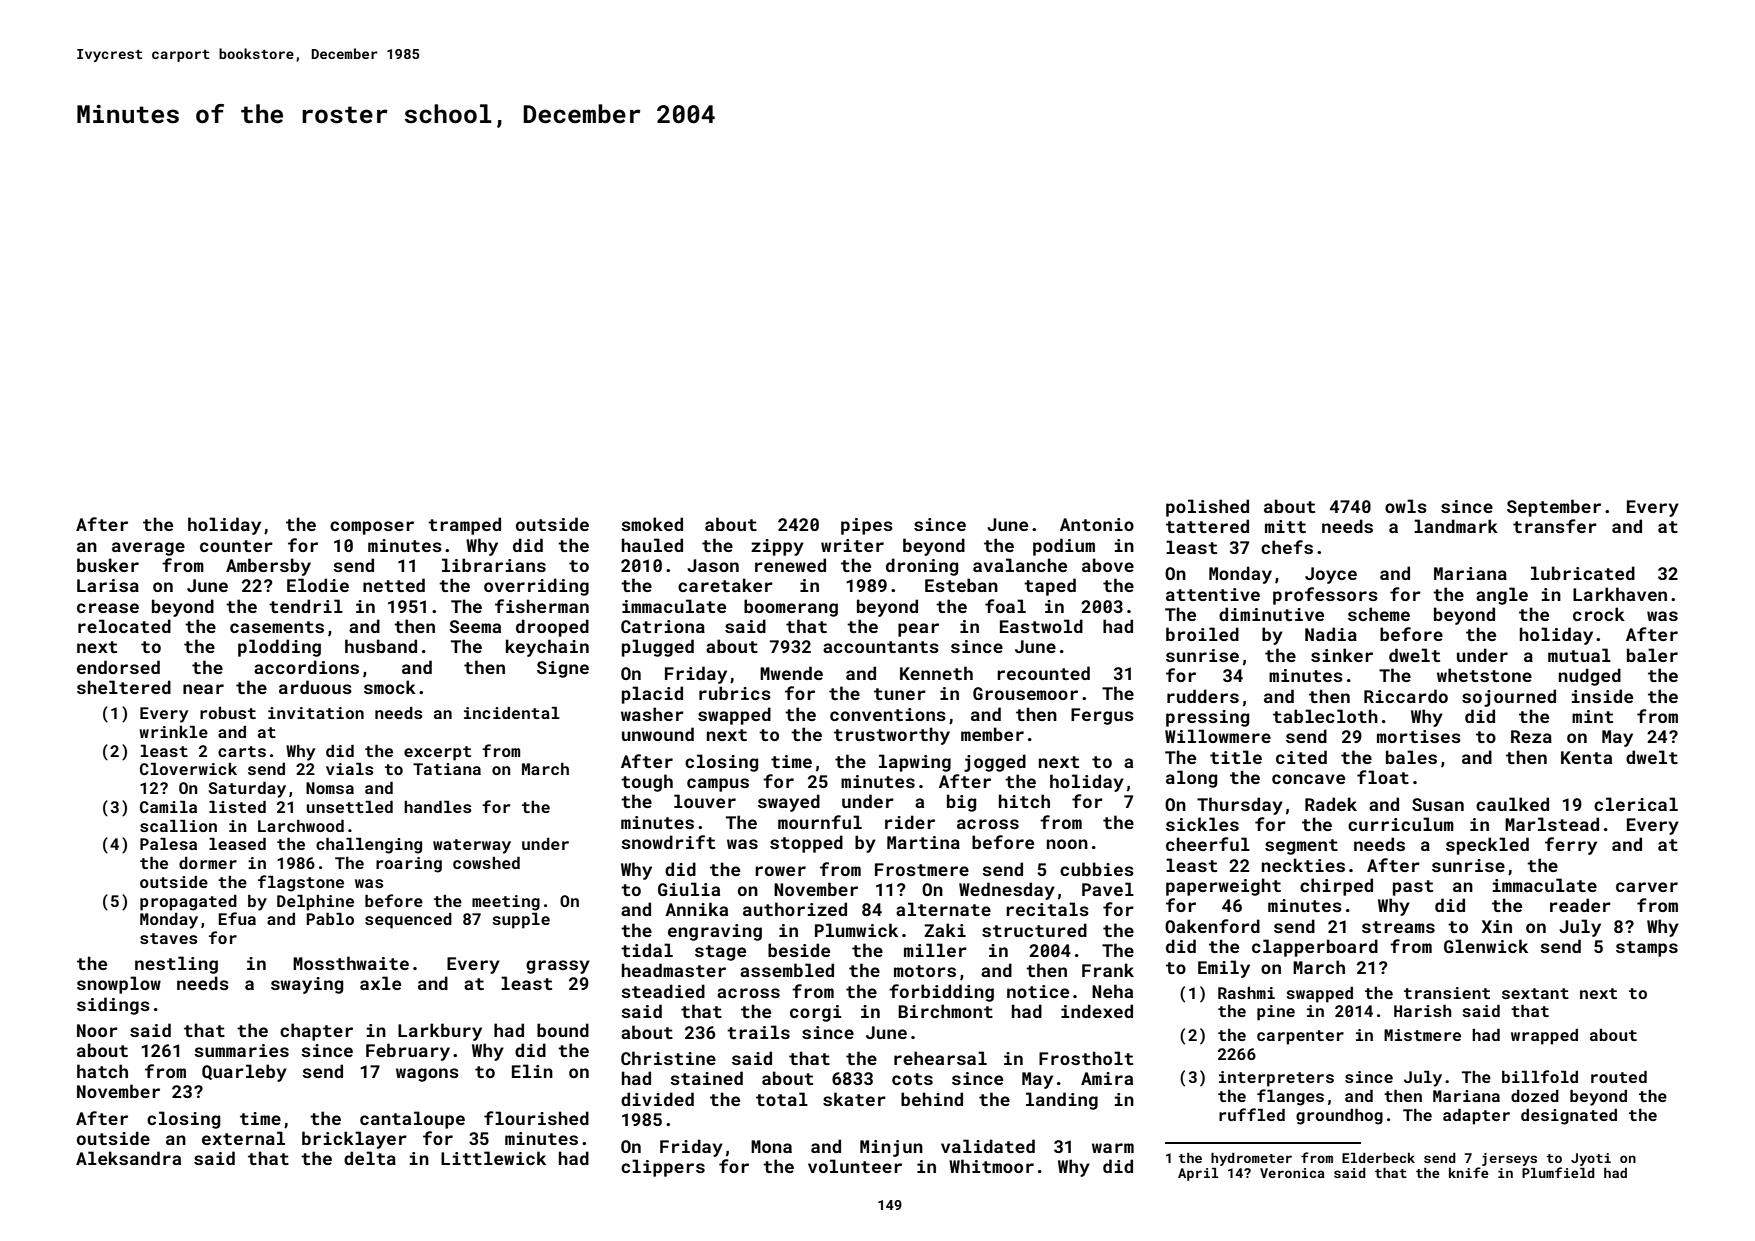 The height and width of the document is (1241, 1755). What do you see at coordinates (372, 528) in the document?
I see `composer` at bounding box center [372, 528].
